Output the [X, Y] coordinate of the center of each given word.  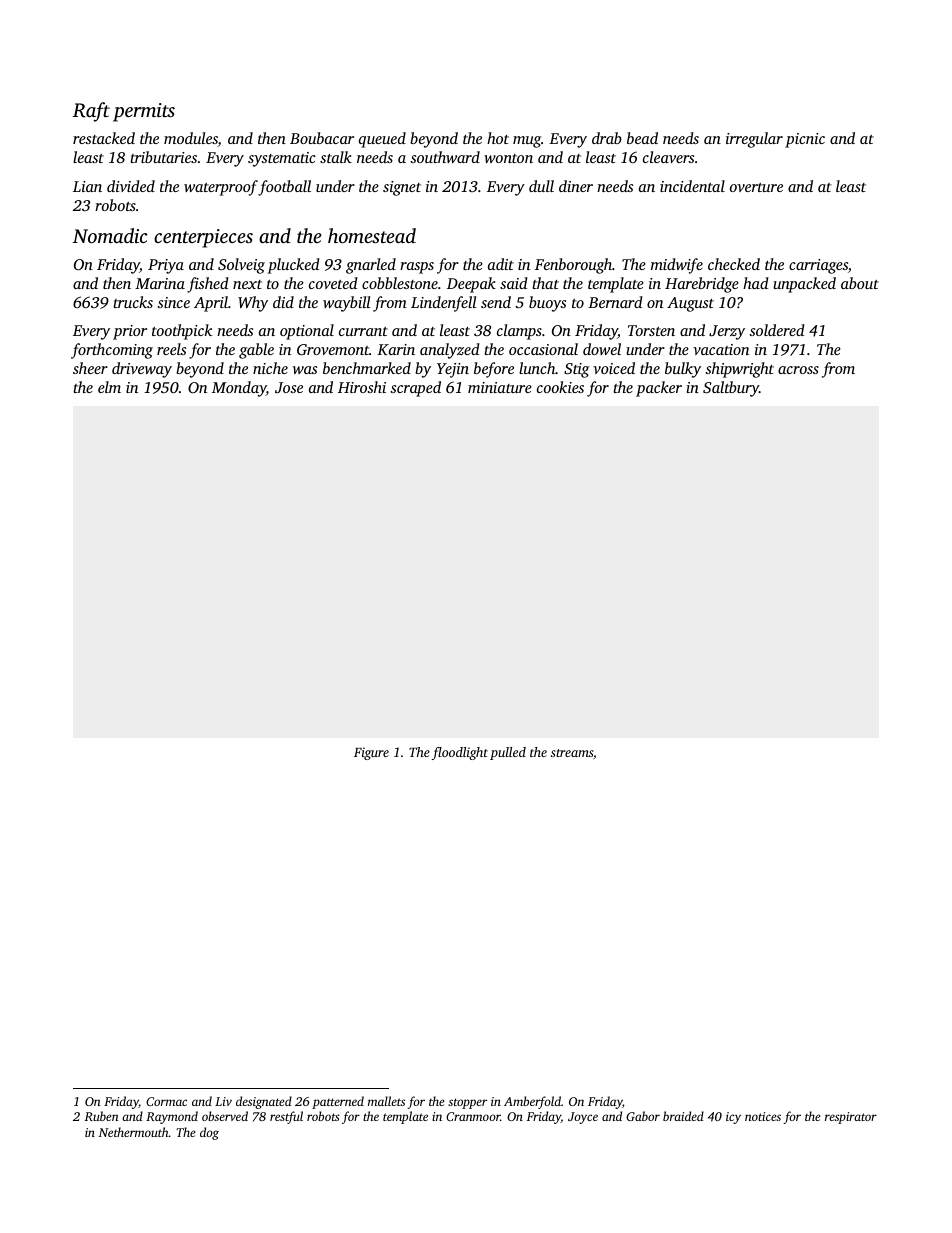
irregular [754, 140]
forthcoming [112, 351]
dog [209, 1133]
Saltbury [731, 389]
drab [607, 138]
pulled [508, 753]
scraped [415, 389]
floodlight [460, 753]
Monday [239, 389]
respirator [851, 1118]
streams [572, 753]
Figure [371, 753]
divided [131, 186]
